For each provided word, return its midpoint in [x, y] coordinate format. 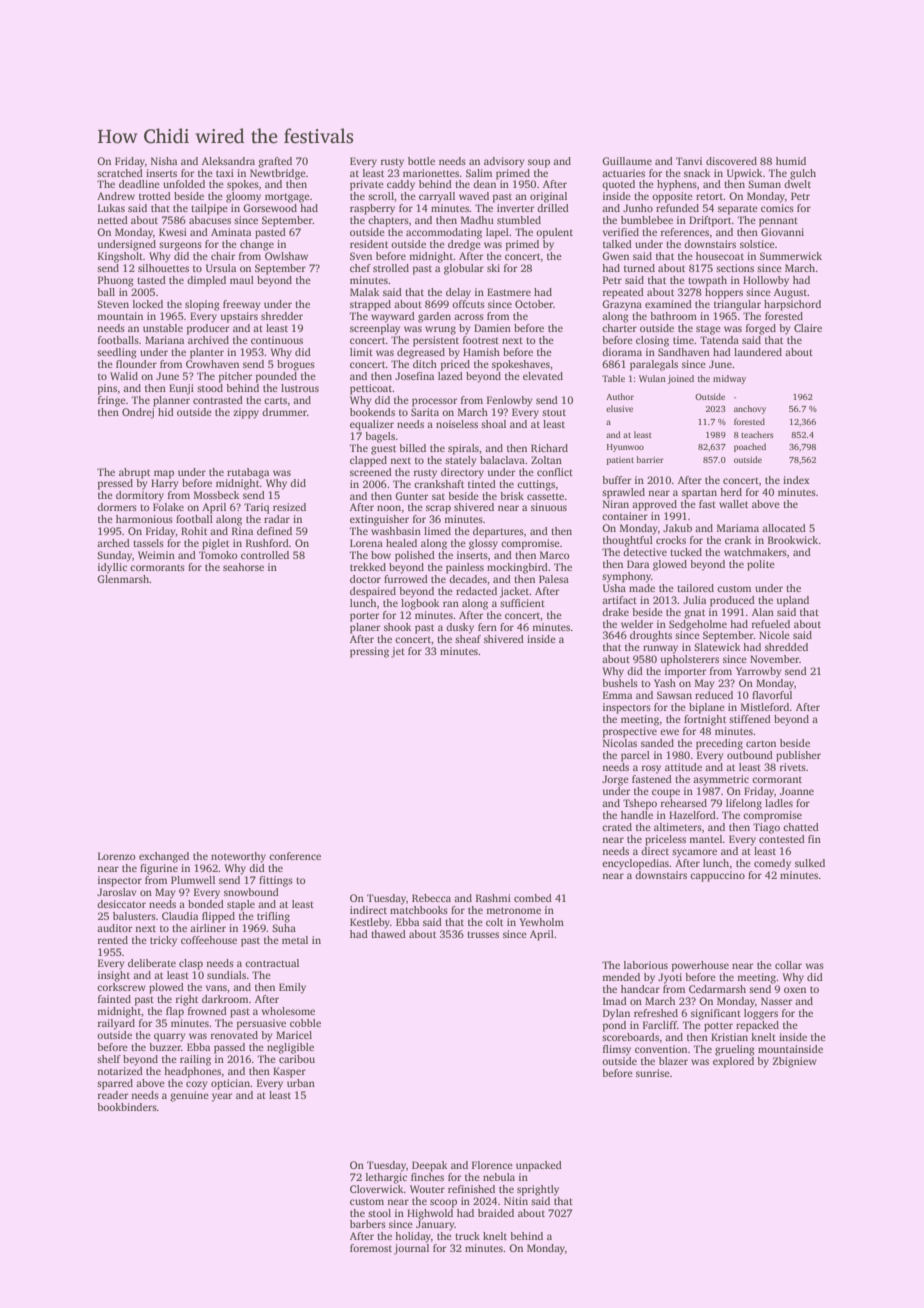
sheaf [468, 639]
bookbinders [127, 1107]
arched [113, 543]
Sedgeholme [698, 625]
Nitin [516, 1201]
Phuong [116, 281]
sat [438, 497]
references [685, 232]
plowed [166, 988]
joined [680, 379]
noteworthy [238, 857]
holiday [413, 1237]
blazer [673, 1061]
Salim [479, 173]
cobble [305, 1023]
